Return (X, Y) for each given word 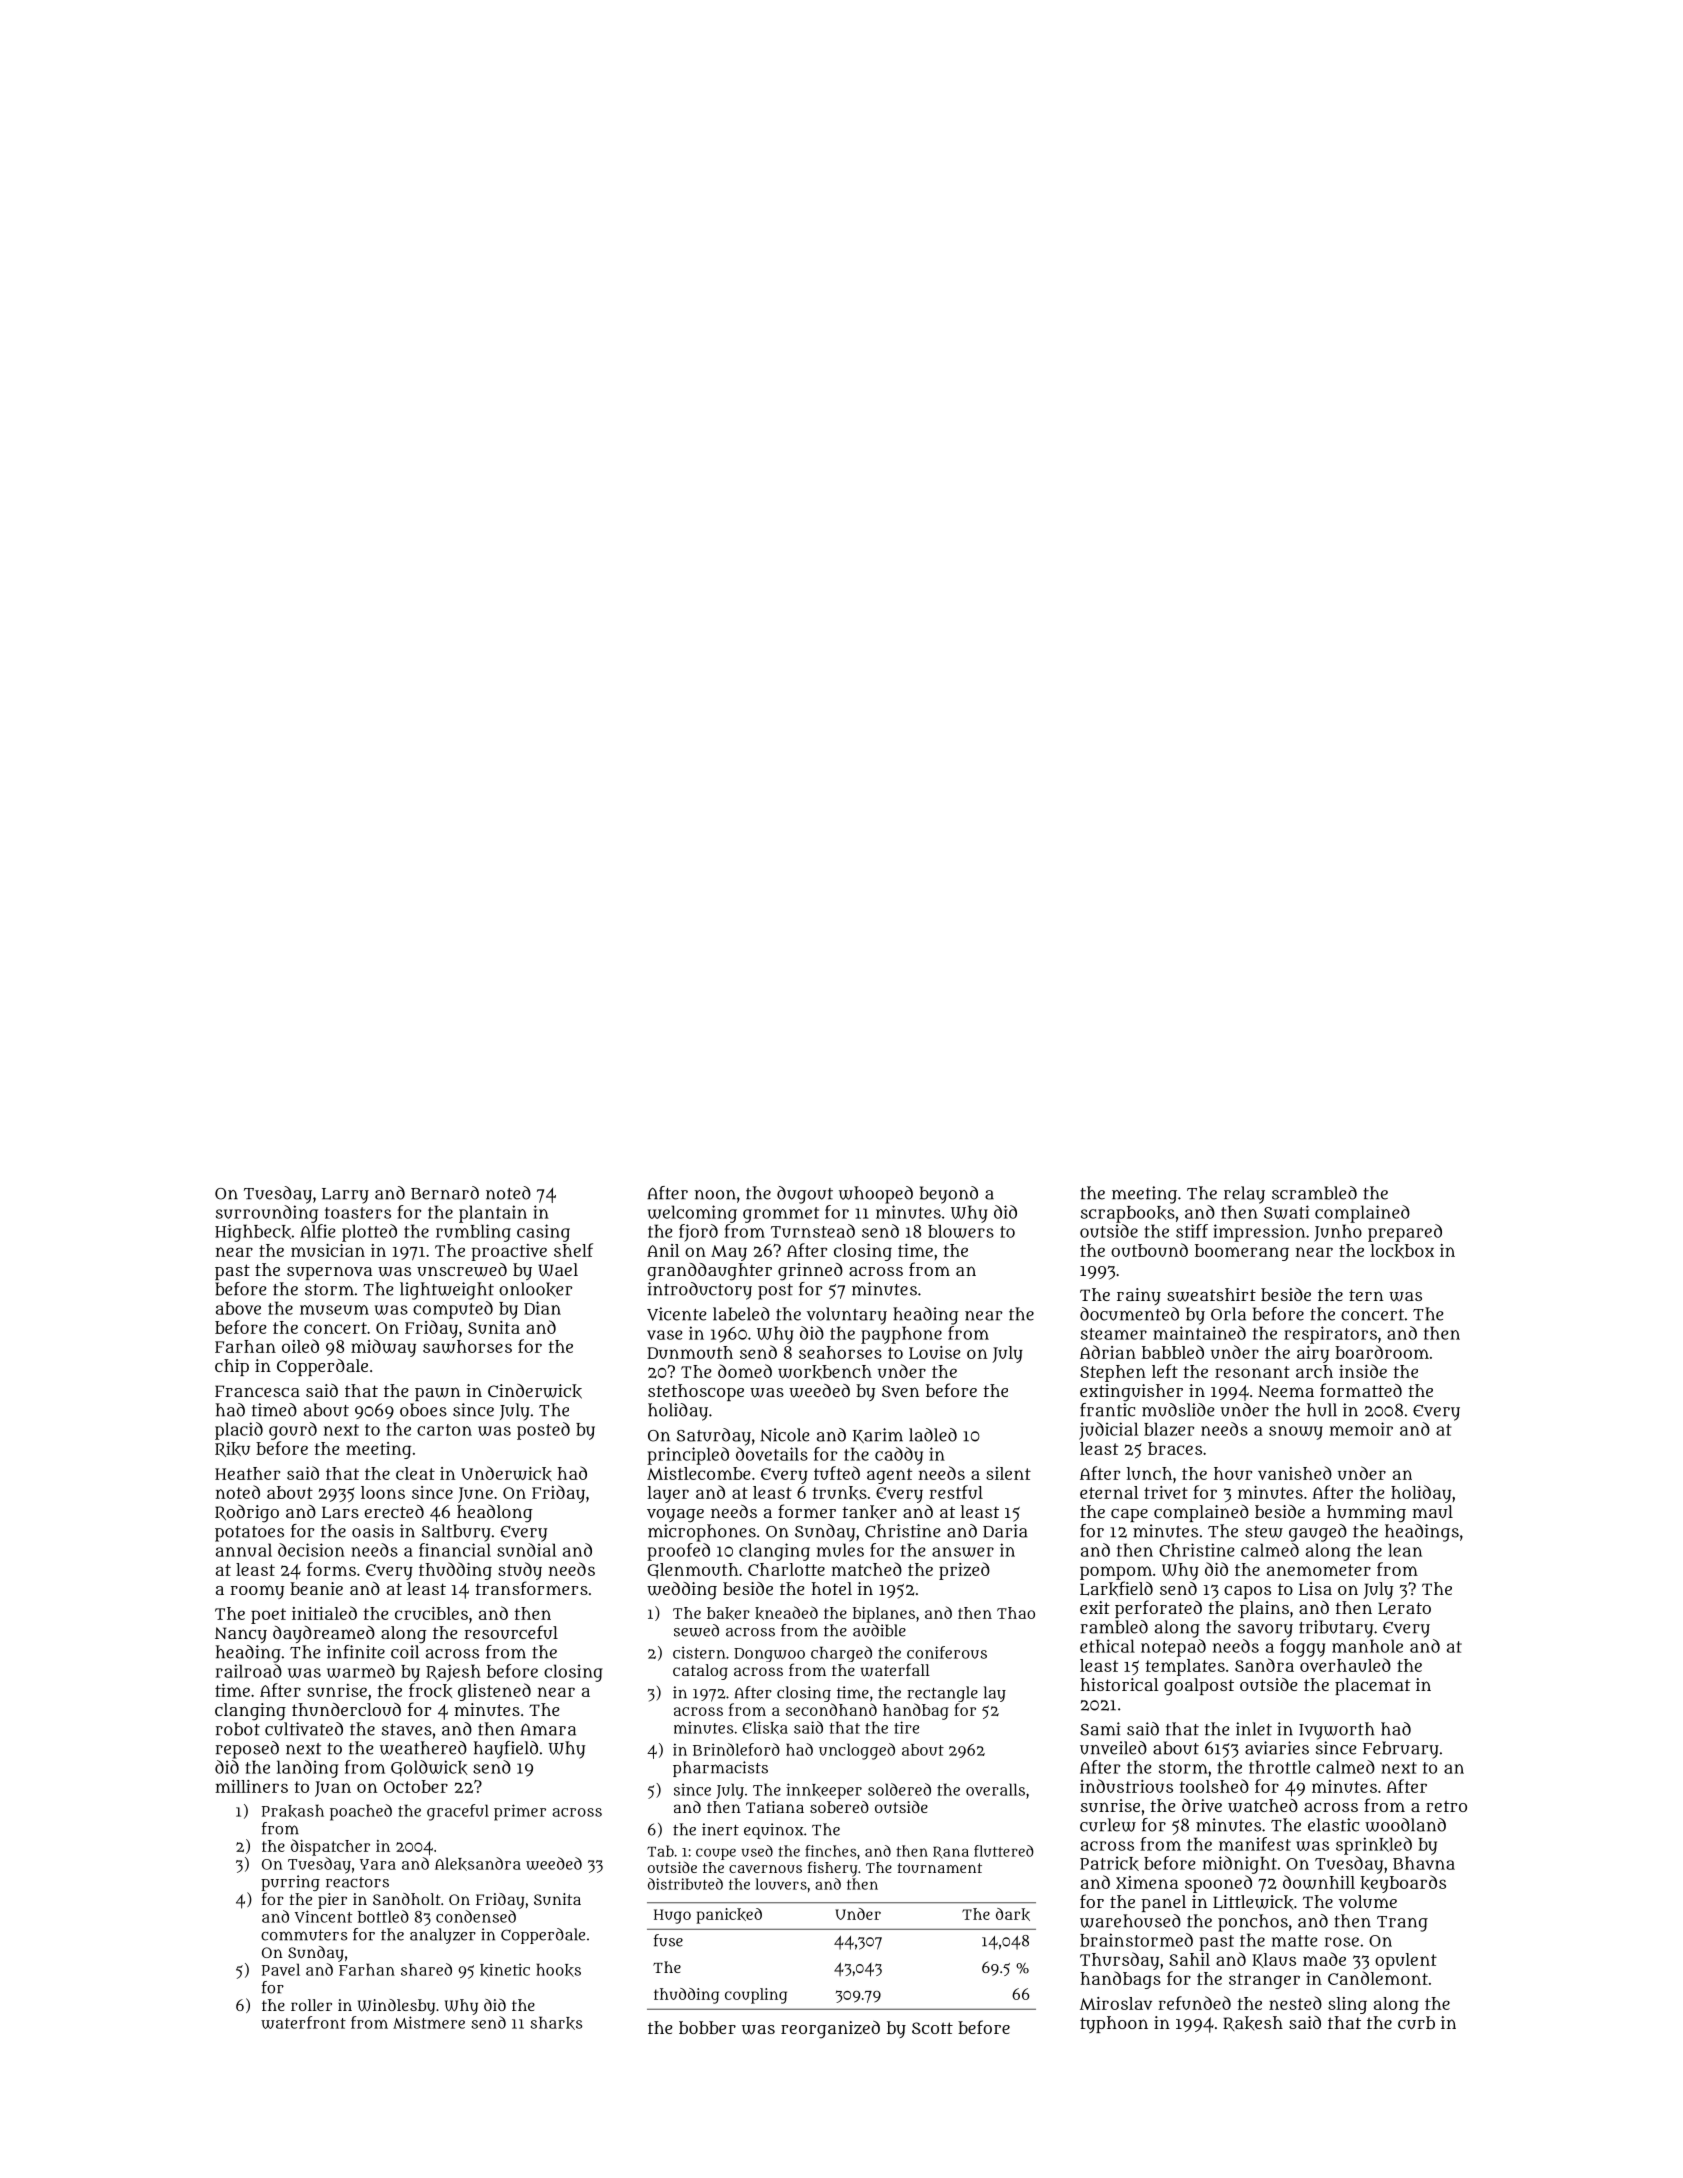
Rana (951, 1852)
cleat (415, 1473)
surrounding (267, 1214)
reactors (357, 1882)
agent (889, 1476)
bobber (707, 2027)
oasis (373, 1531)
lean (1405, 1550)
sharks (556, 2023)
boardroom (1382, 1352)
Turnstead (813, 1231)
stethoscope (696, 1392)
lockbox (1402, 1251)
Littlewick (1253, 1902)
